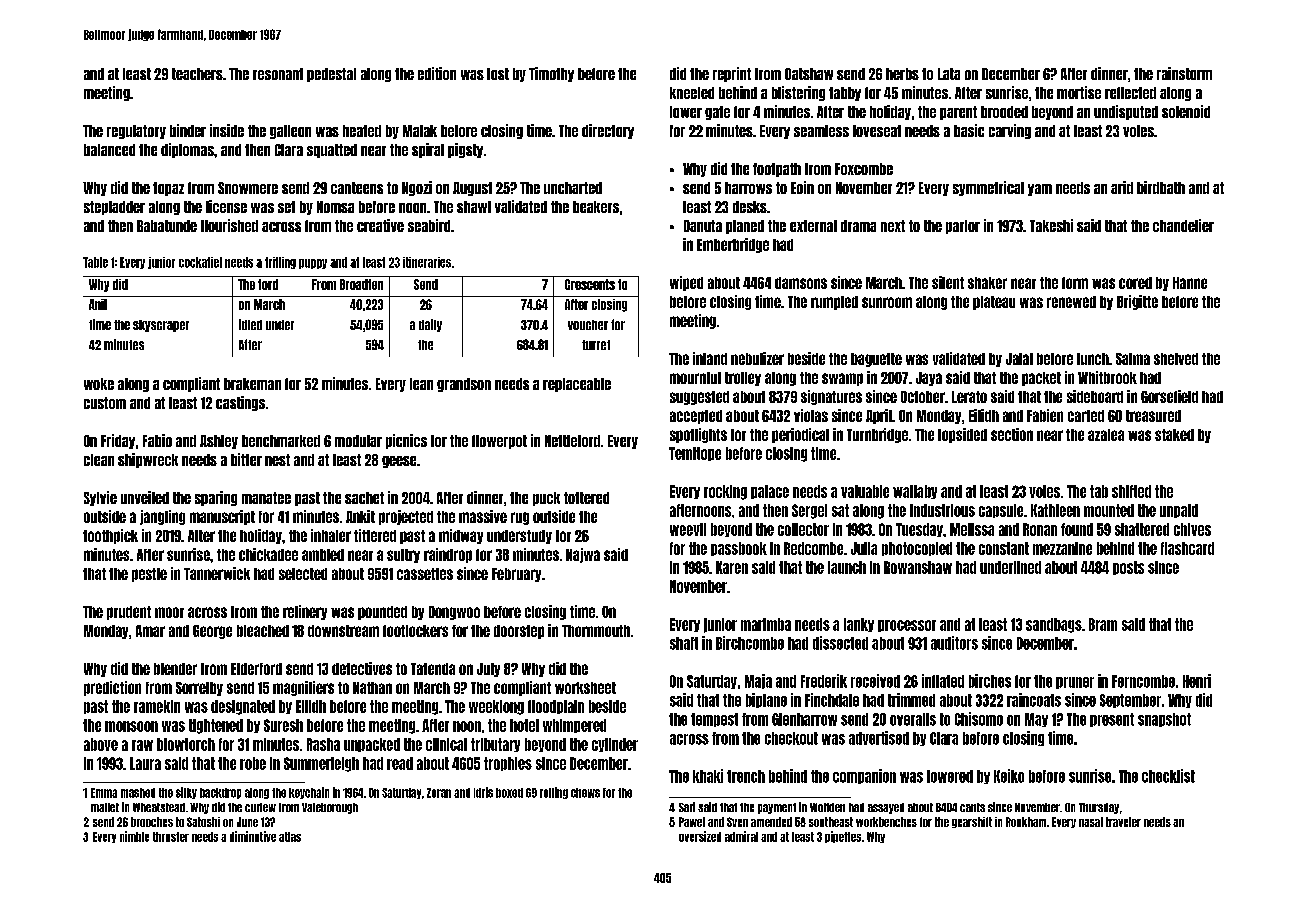 This screenshot has width=1308, height=924. Describe the element at coordinates (864, 169) in the screenshot. I see `Foxcombe` at that location.
